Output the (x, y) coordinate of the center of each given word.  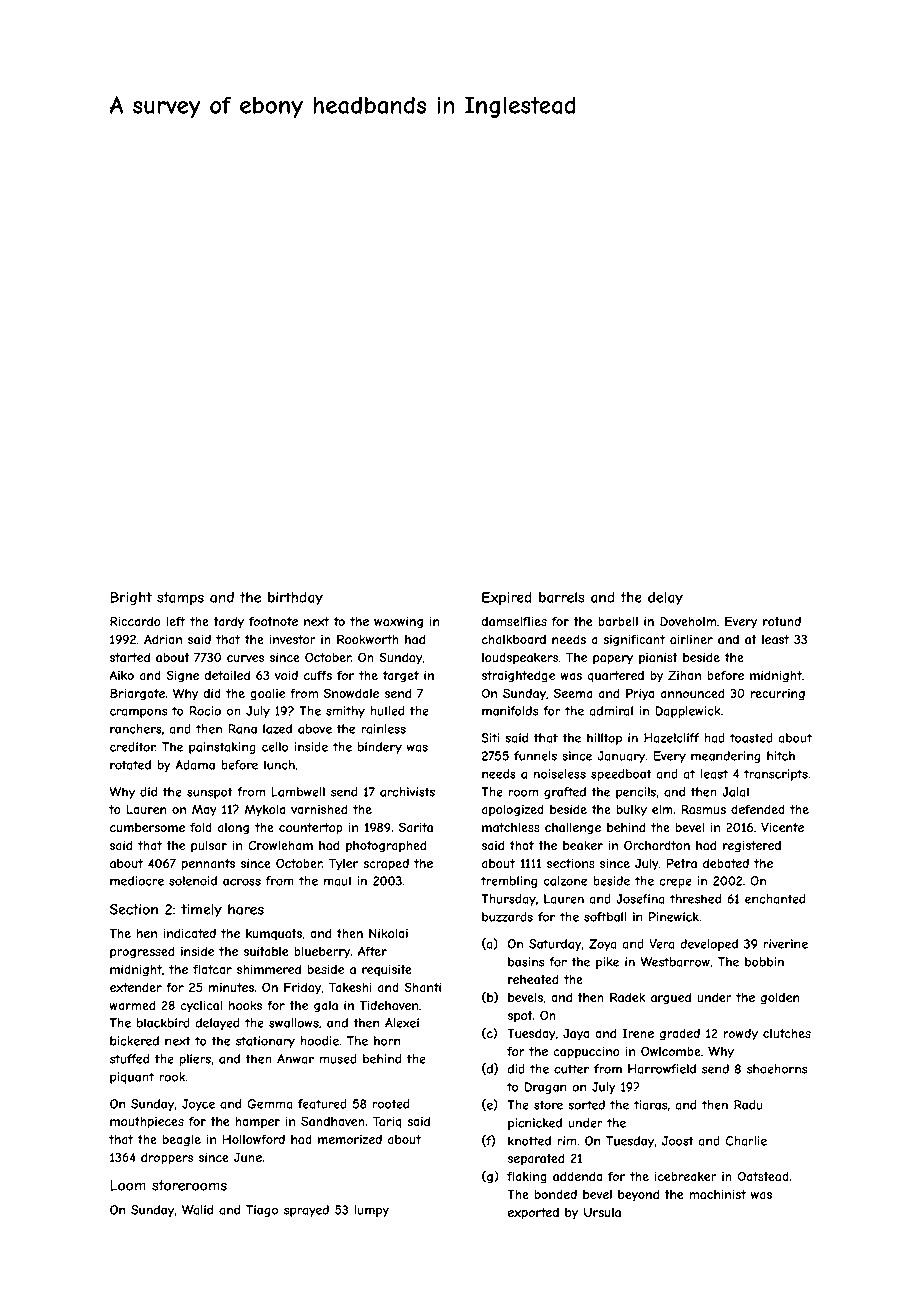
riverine (785, 944)
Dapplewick (688, 712)
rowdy (740, 1035)
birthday (295, 599)
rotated (130, 765)
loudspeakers (520, 658)
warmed (132, 1005)
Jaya (576, 1034)
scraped (386, 865)
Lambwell (298, 792)
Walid (197, 1210)
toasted (751, 738)
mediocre (137, 881)
